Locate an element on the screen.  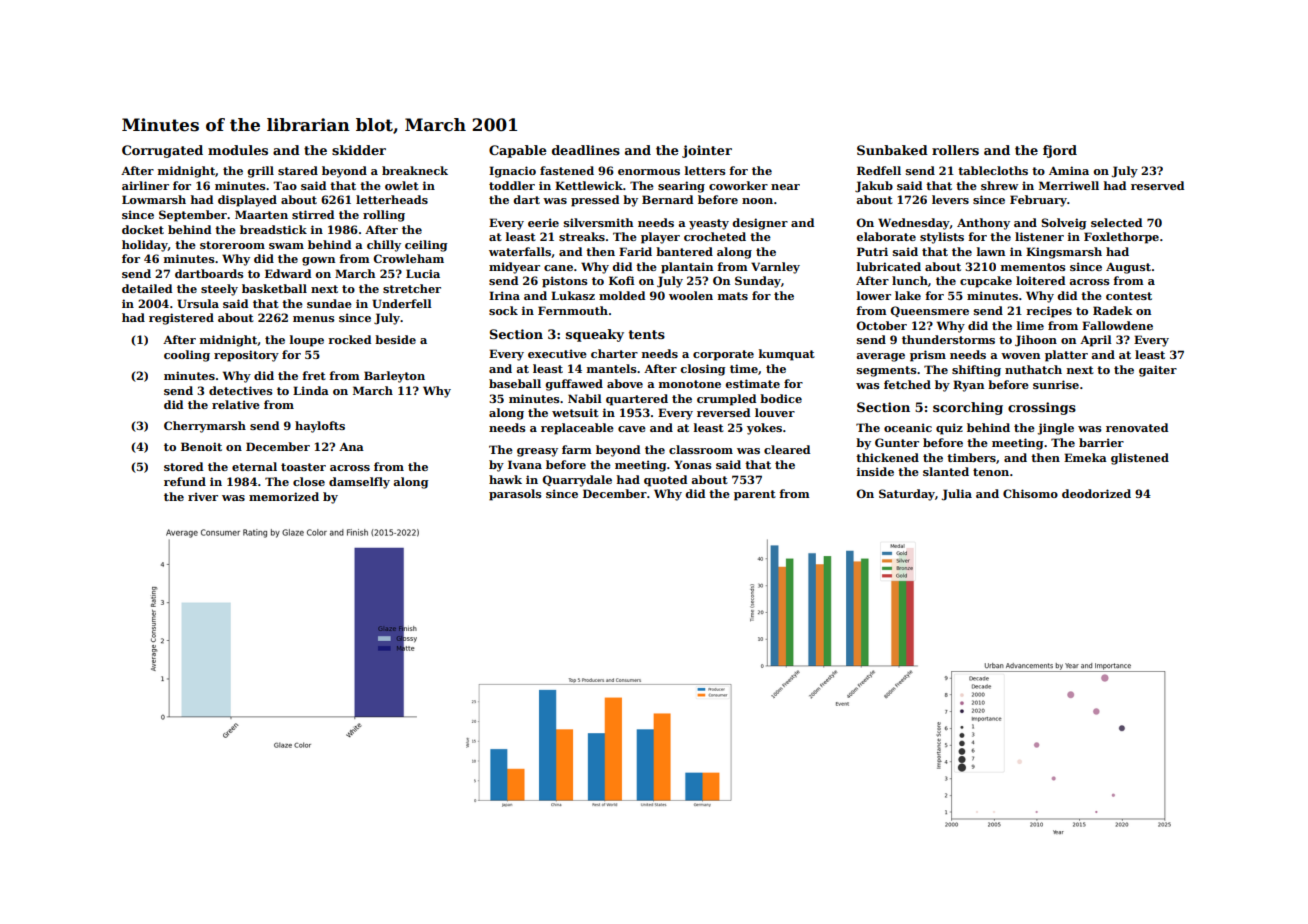
Redfell is located at coordinates (879, 170).
